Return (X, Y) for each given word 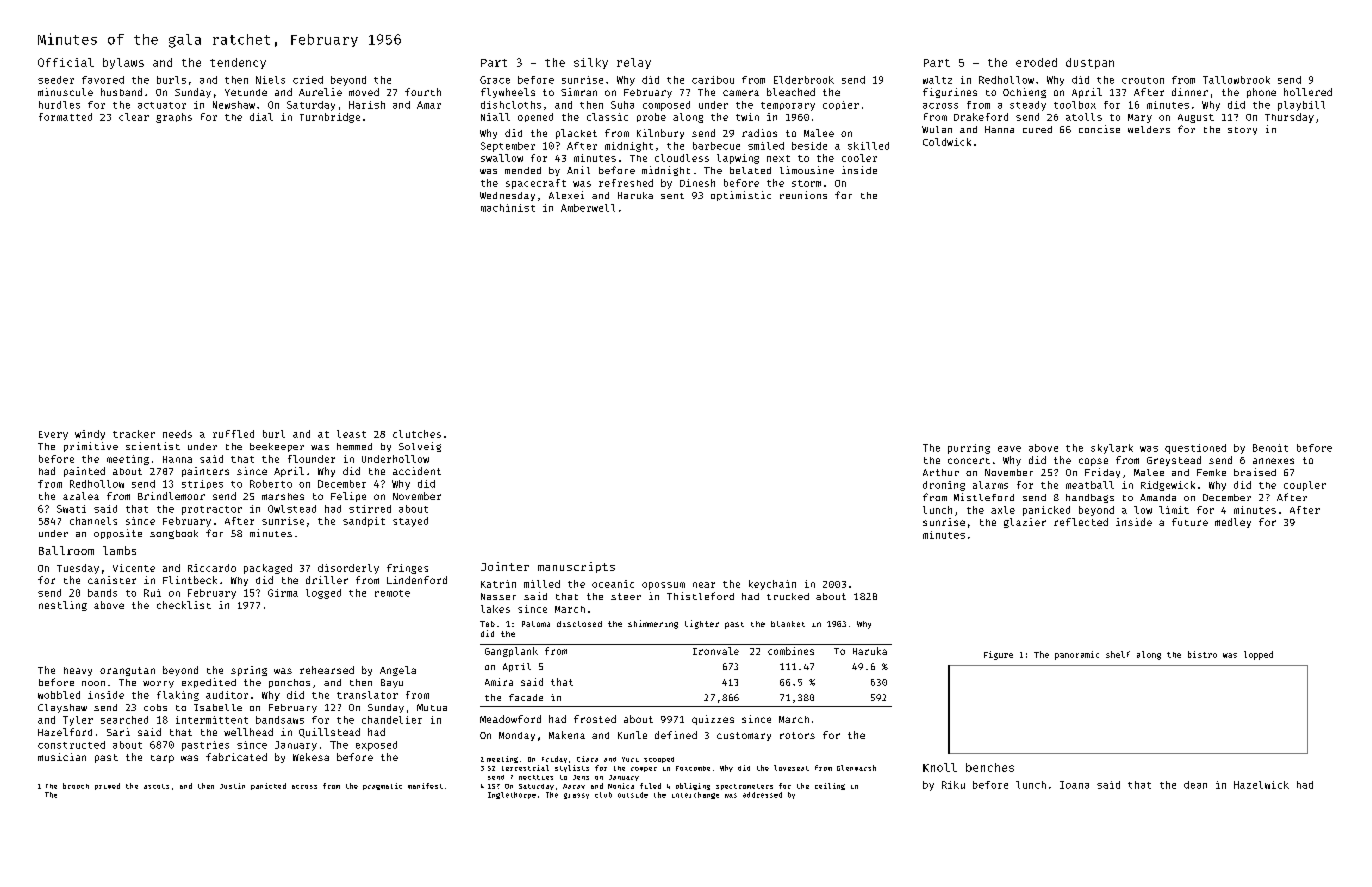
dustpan (1090, 63)
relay (634, 63)
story (1242, 131)
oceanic (613, 584)
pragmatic (382, 786)
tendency (238, 63)
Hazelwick (1261, 785)
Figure (998, 655)
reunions (803, 195)
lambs (119, 550)
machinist (508, 208)
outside (633, 795)
